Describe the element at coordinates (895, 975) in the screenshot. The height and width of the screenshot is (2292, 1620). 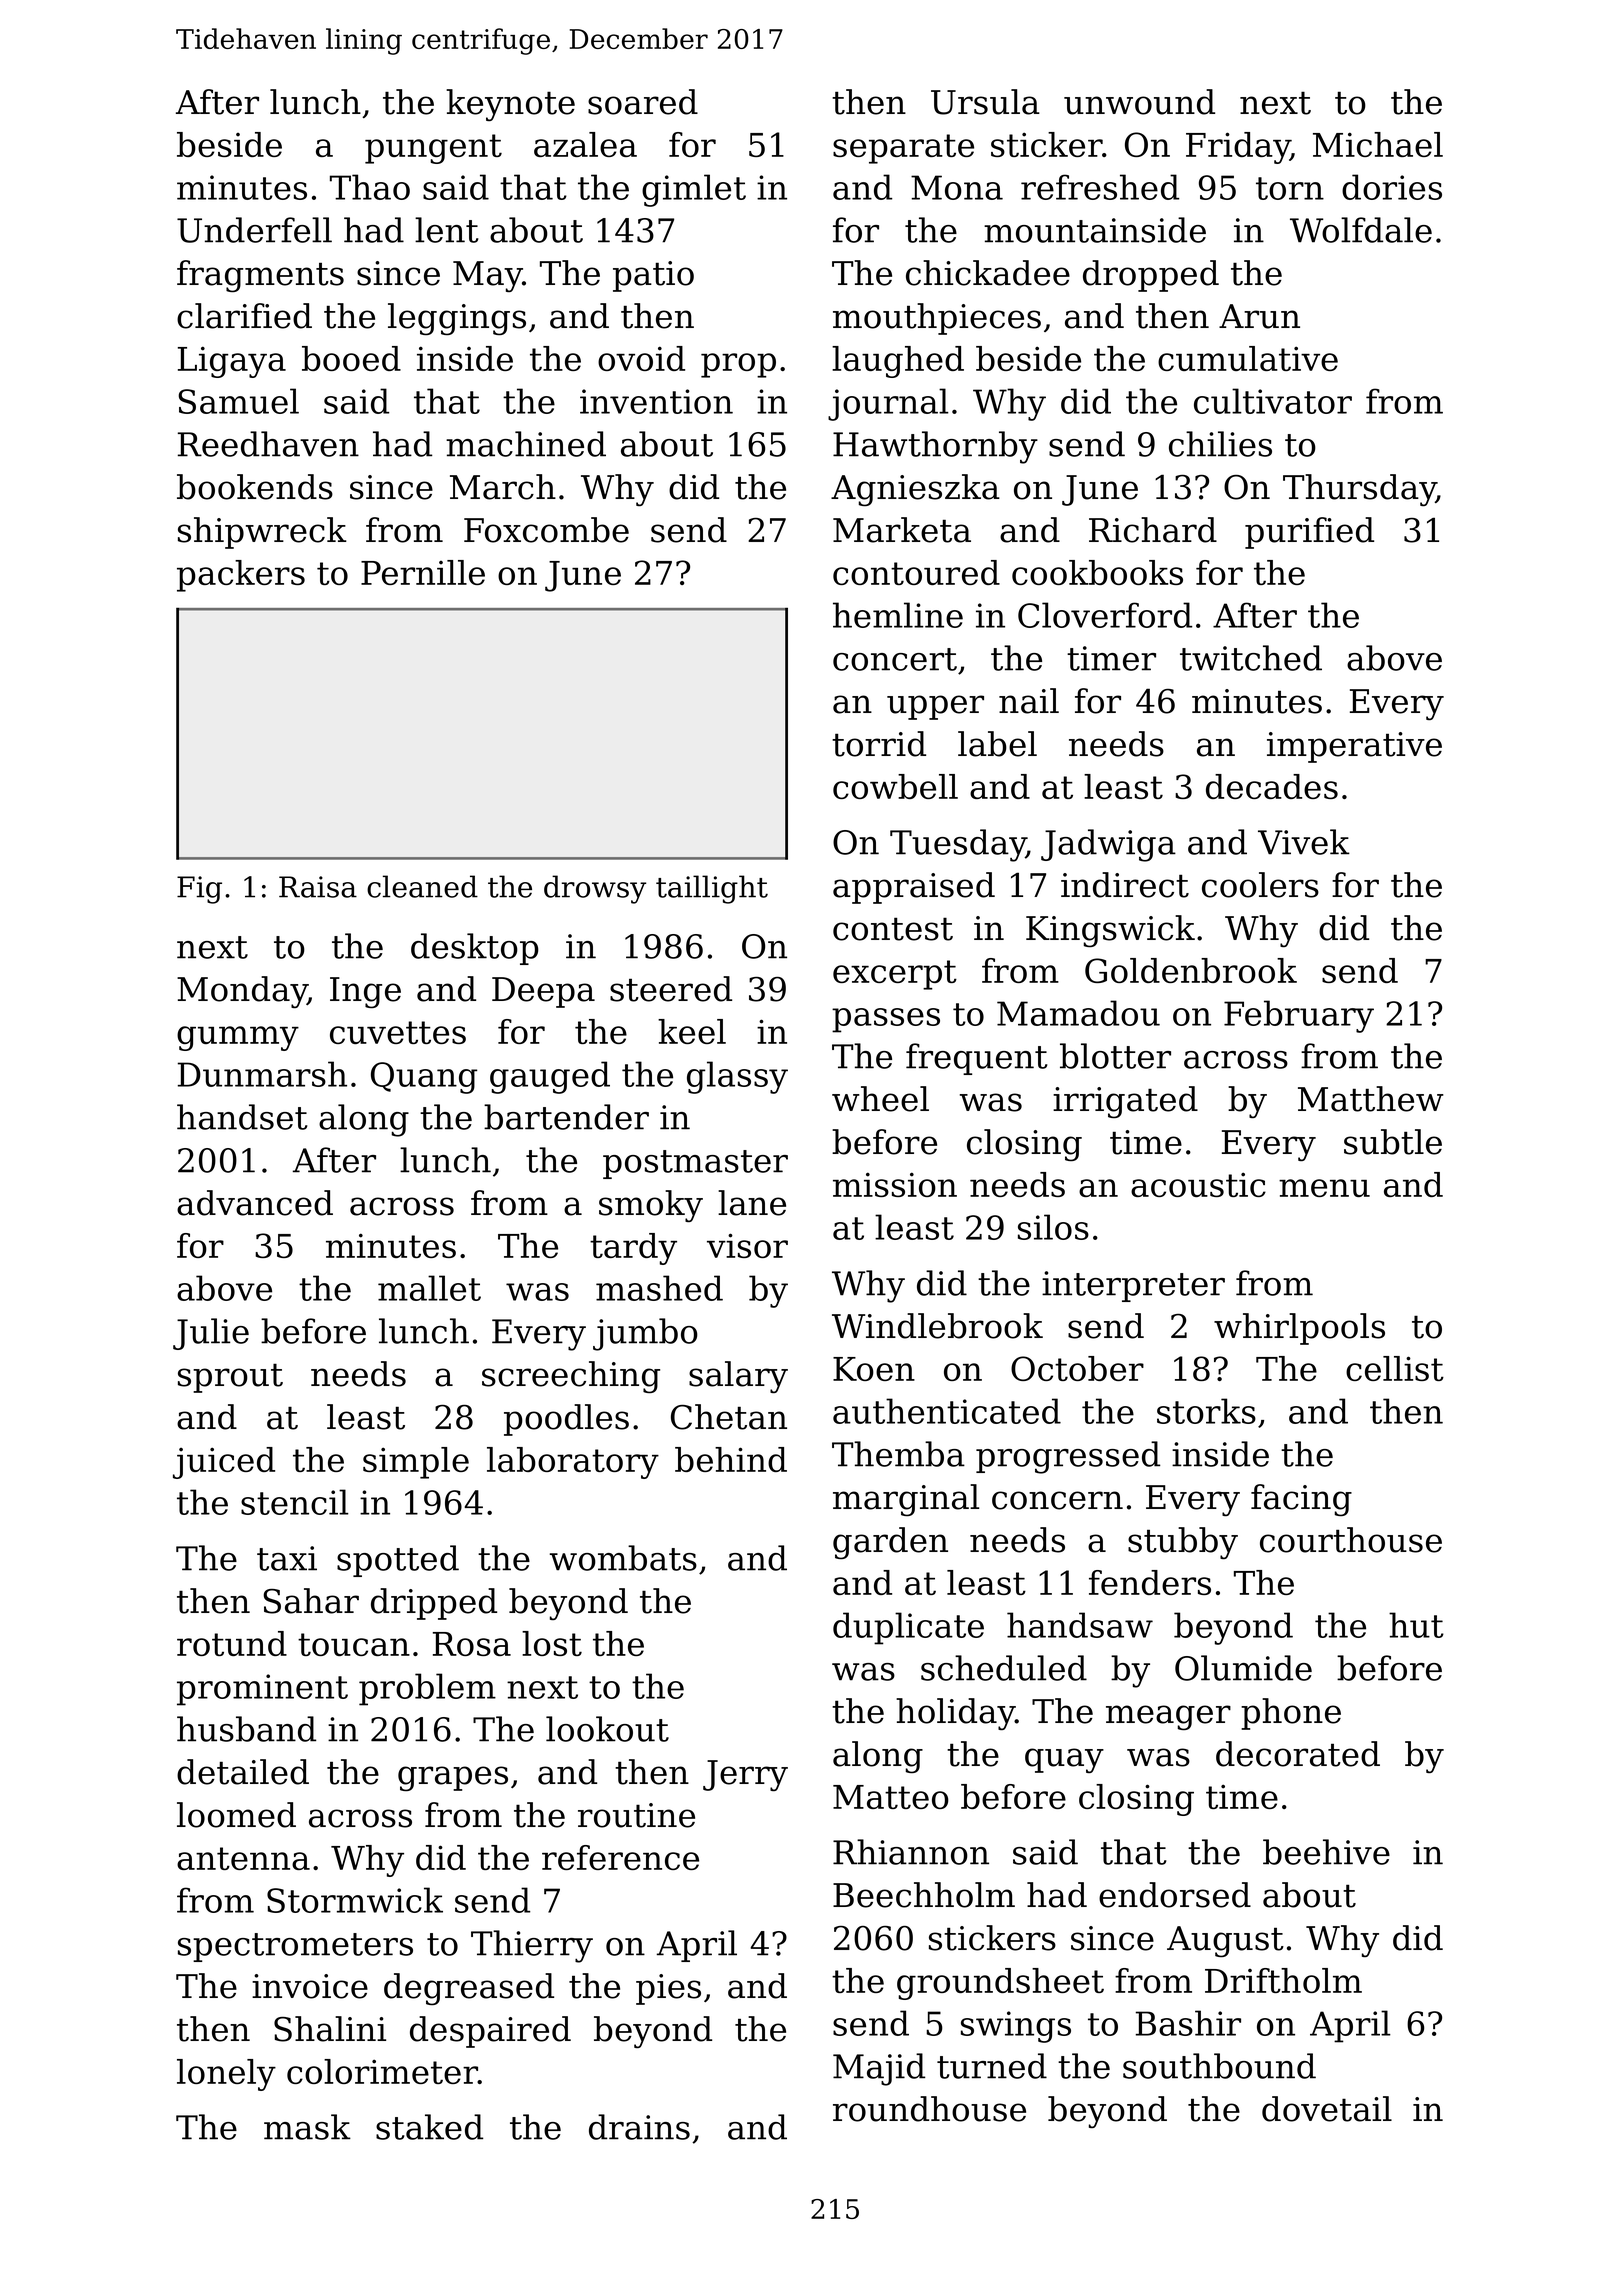
I see `excerpt` at that location.
